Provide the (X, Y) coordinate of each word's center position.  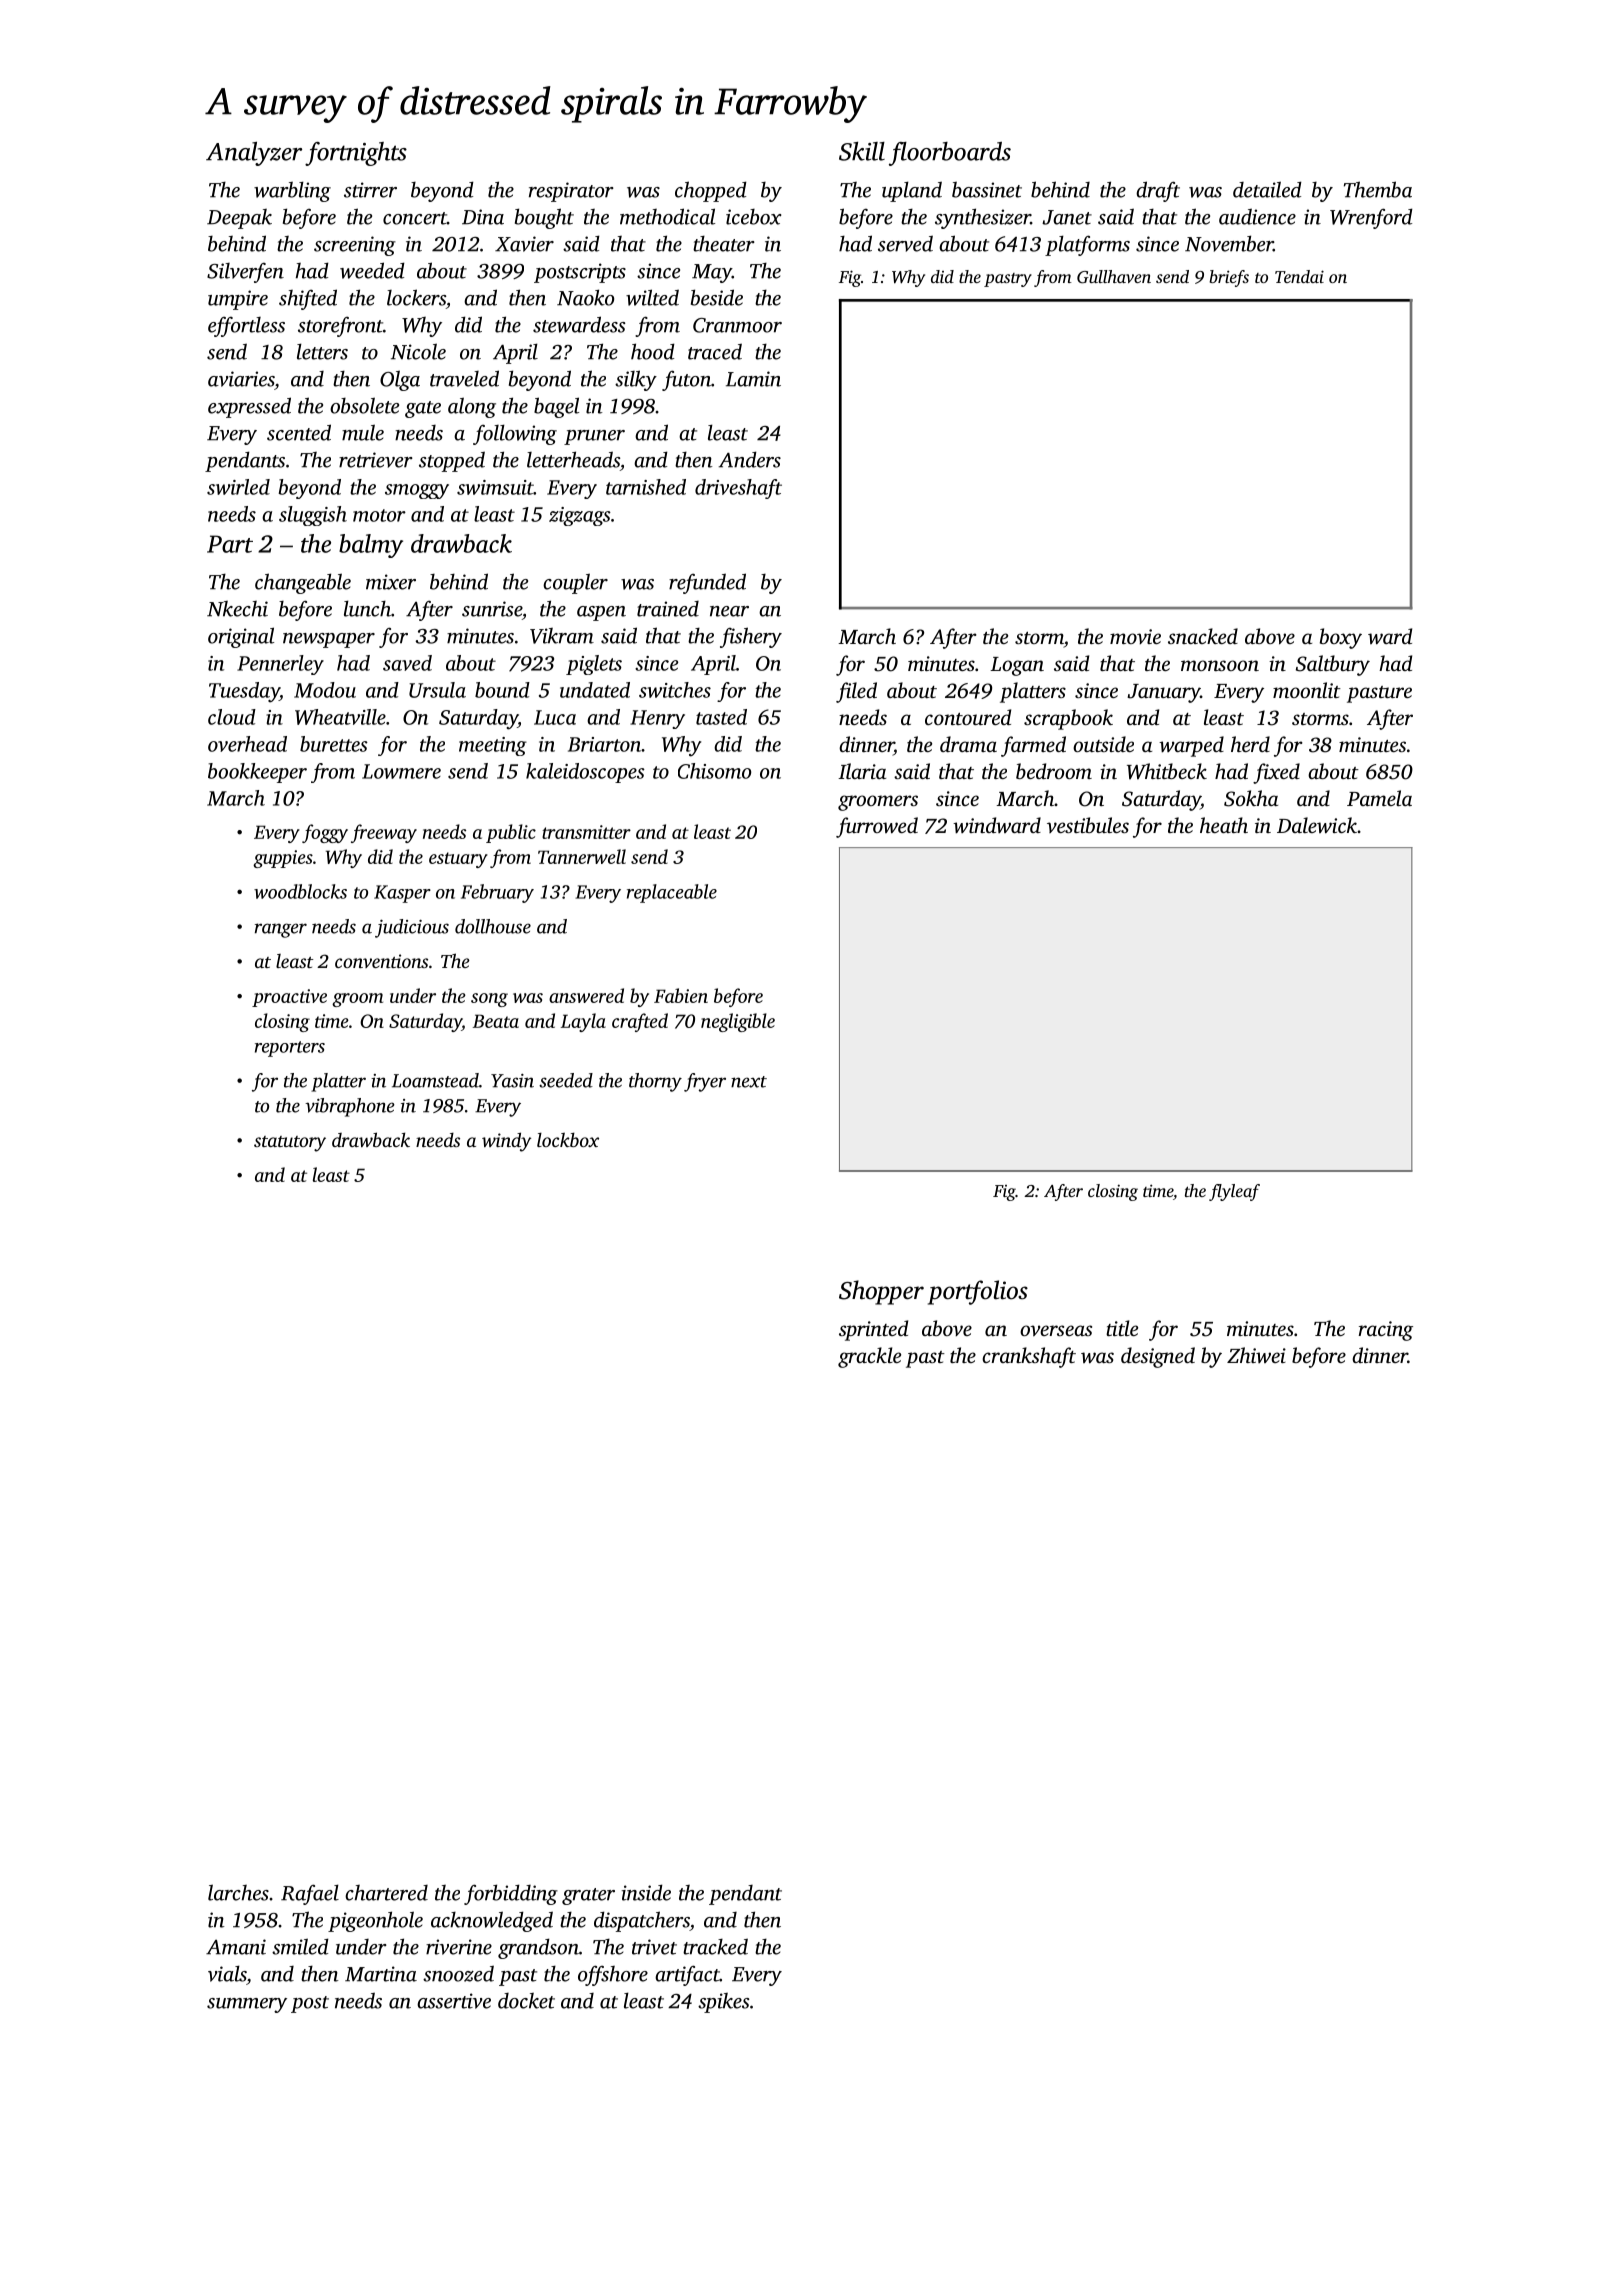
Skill (862, 151)
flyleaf (1234, 1192)
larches (238, 1892)
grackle (869, 1357)
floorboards (950, 154)
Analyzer (254, 154)
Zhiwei (1256, 1355)
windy (506, 1142)
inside (646, 1892)
